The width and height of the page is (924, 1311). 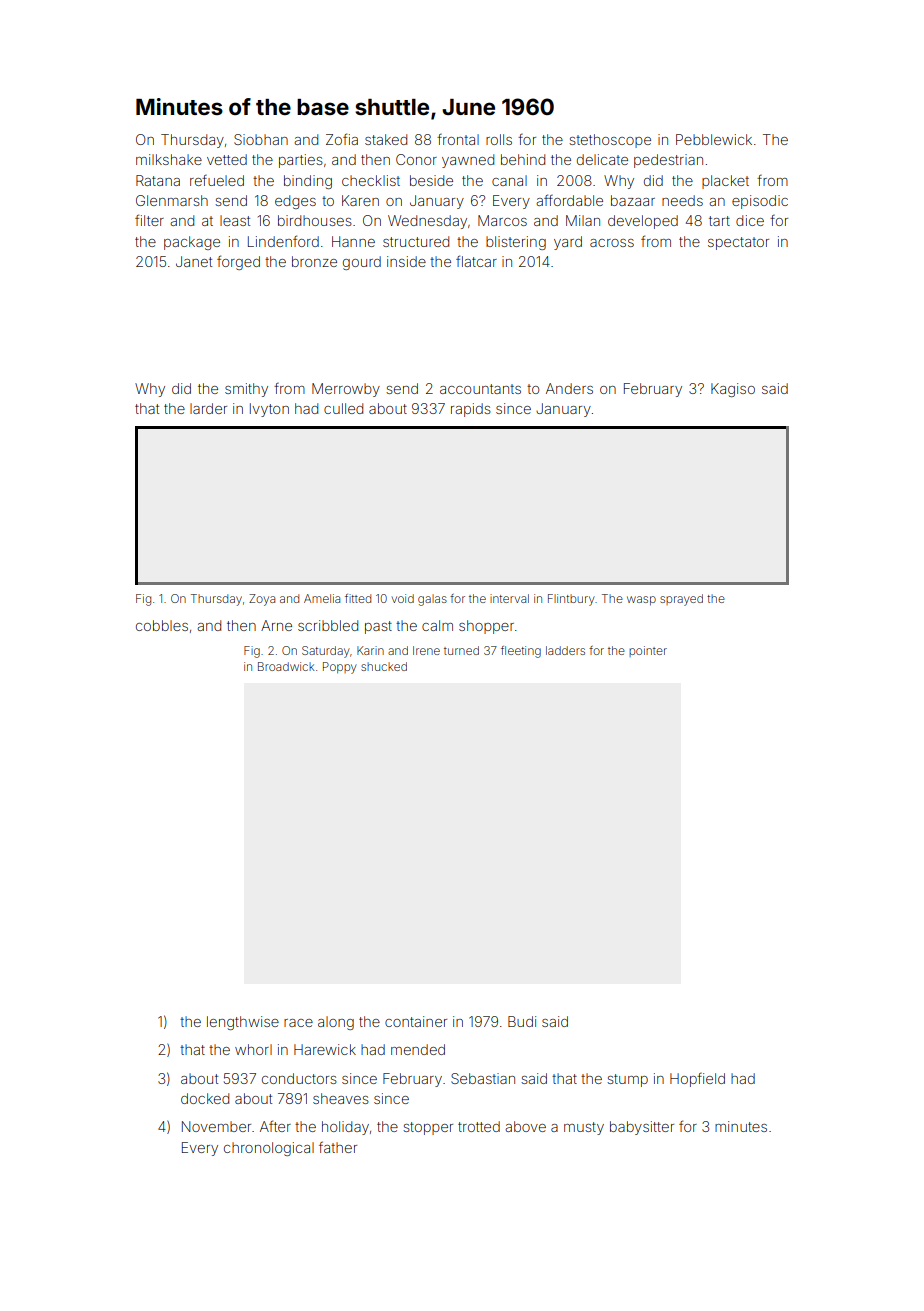 I want to click on Pebblewick, so click(x=714, y=139).
